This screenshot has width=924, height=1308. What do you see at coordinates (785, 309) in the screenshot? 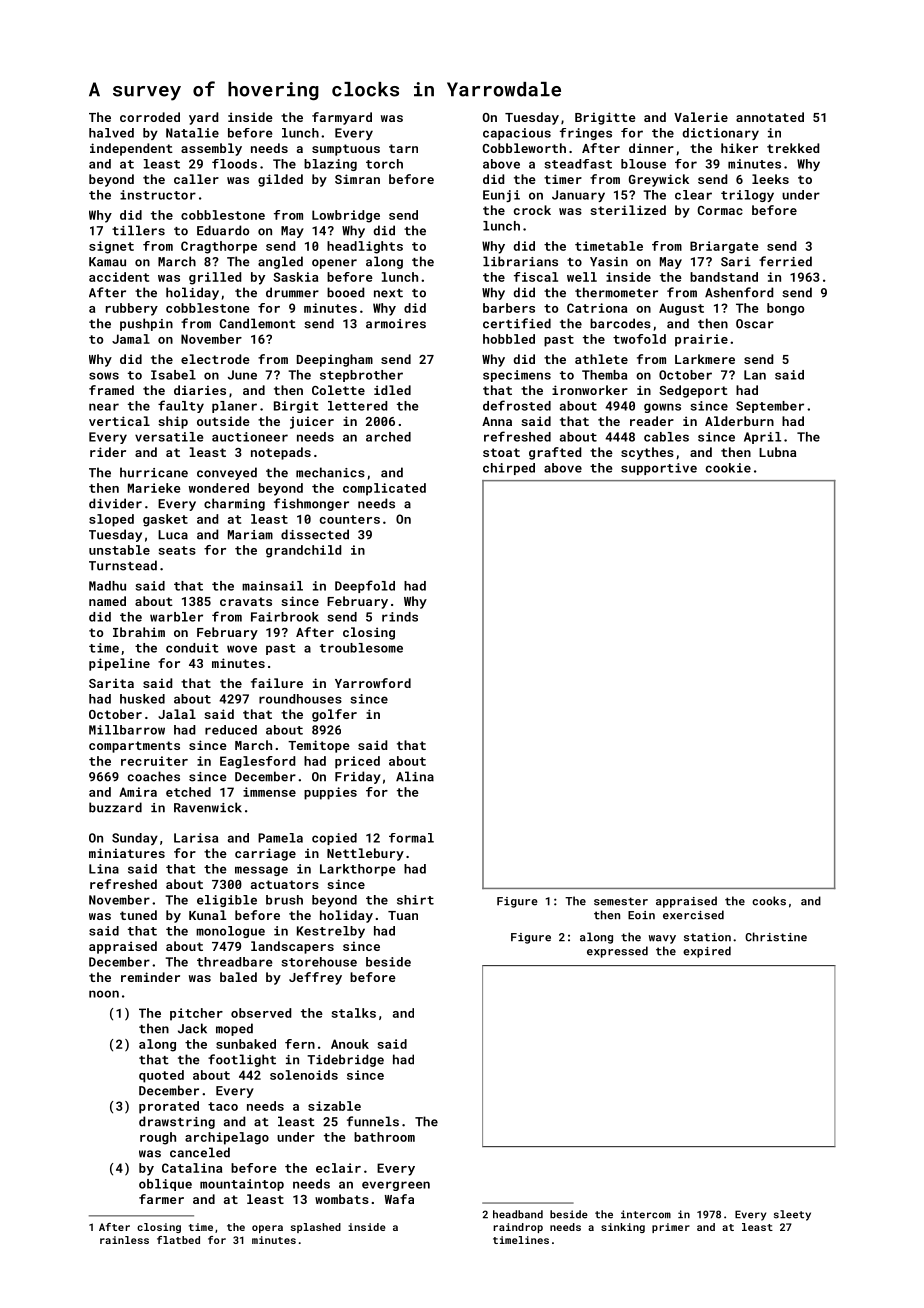
I see `bongo` at bounding box center [785, 309].
